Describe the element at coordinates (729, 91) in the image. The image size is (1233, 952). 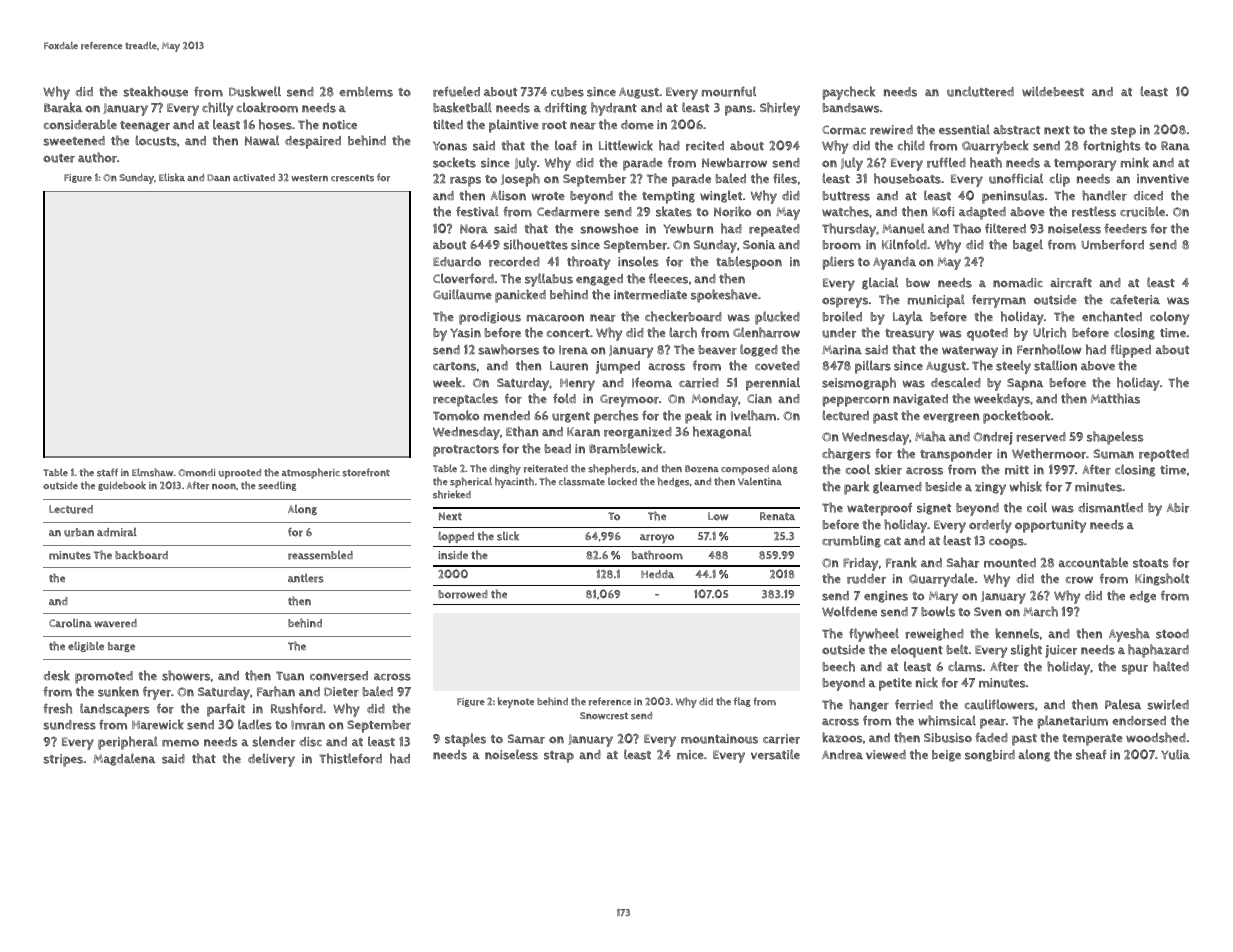
I see `mournful` at that location.
